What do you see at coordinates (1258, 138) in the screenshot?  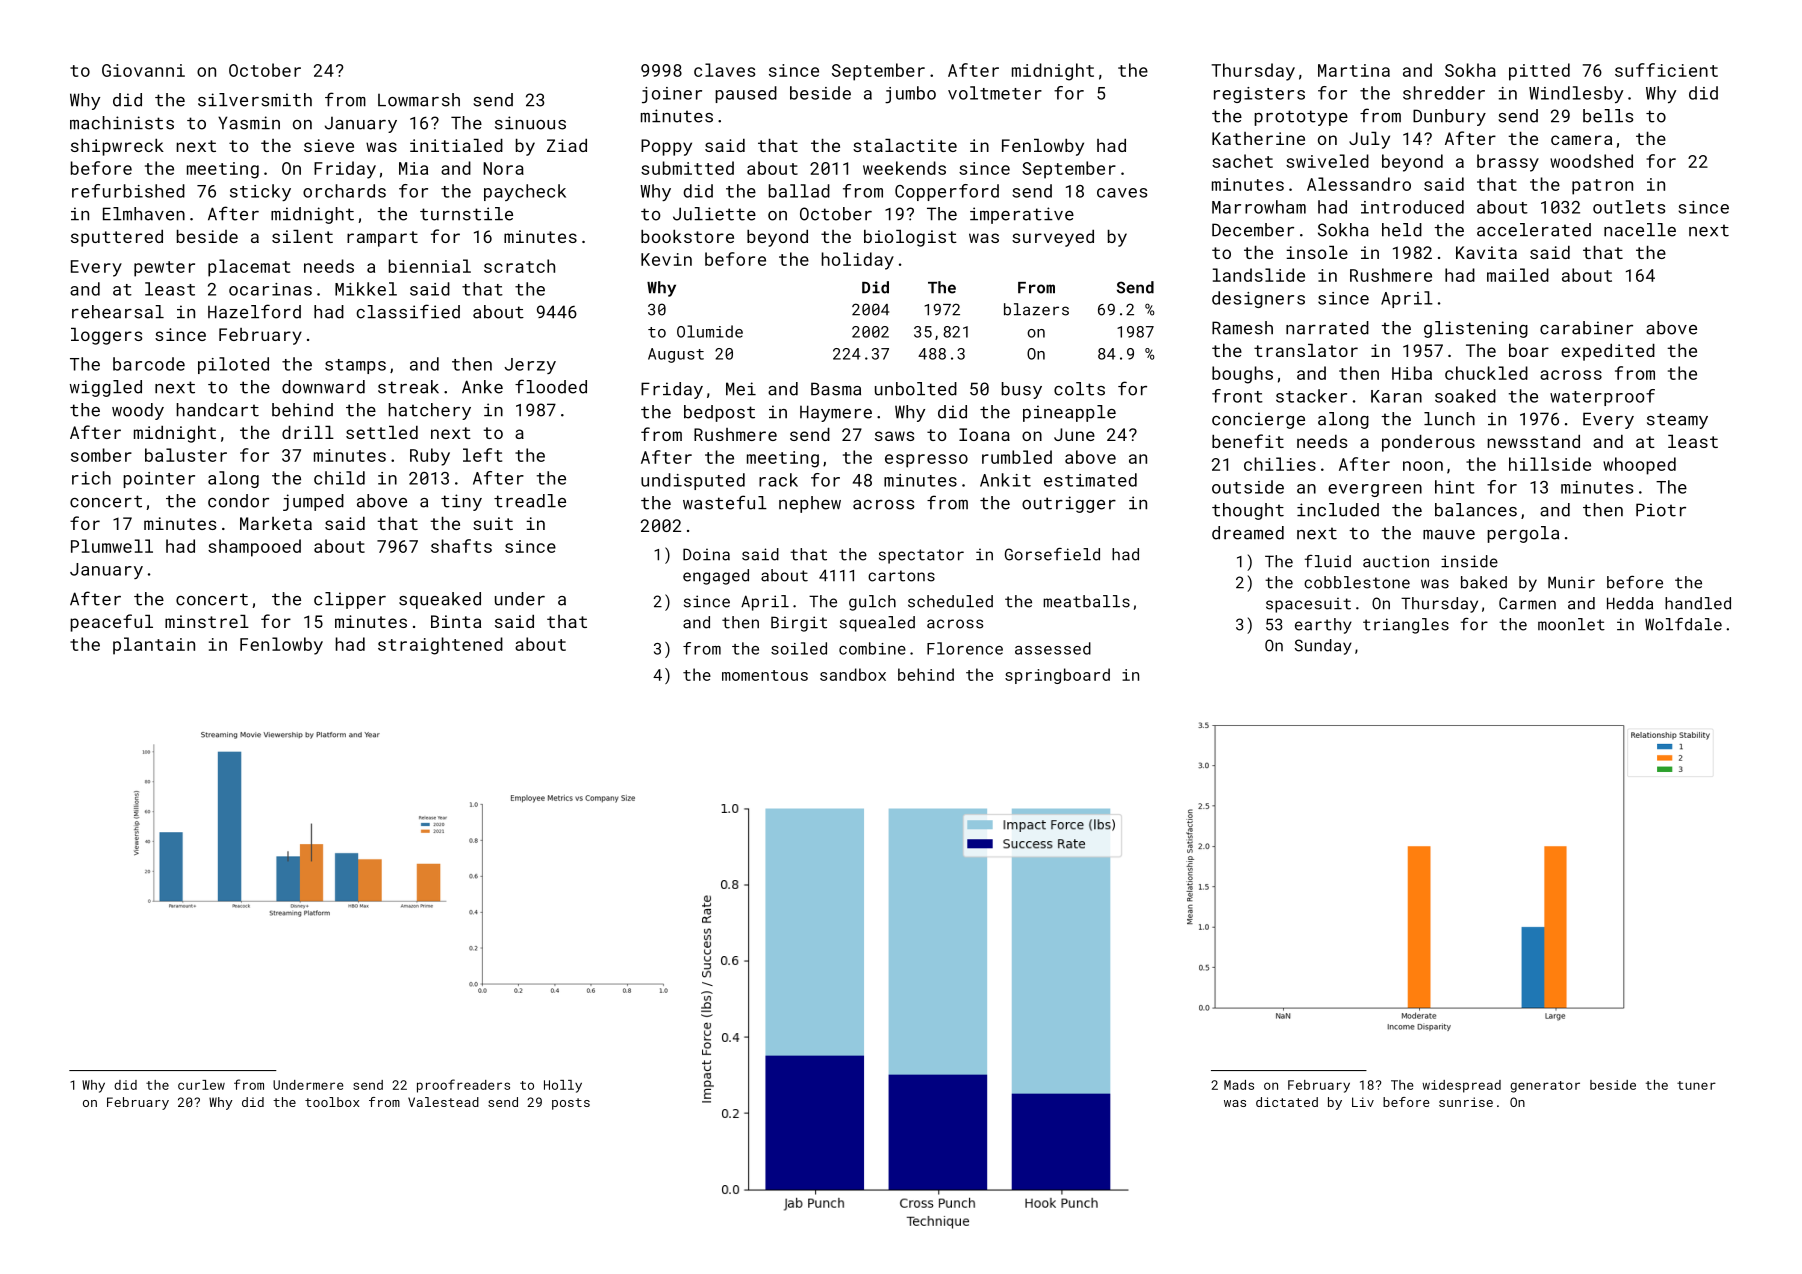 I see `Katherine` at bounding box center [1258, 138].
